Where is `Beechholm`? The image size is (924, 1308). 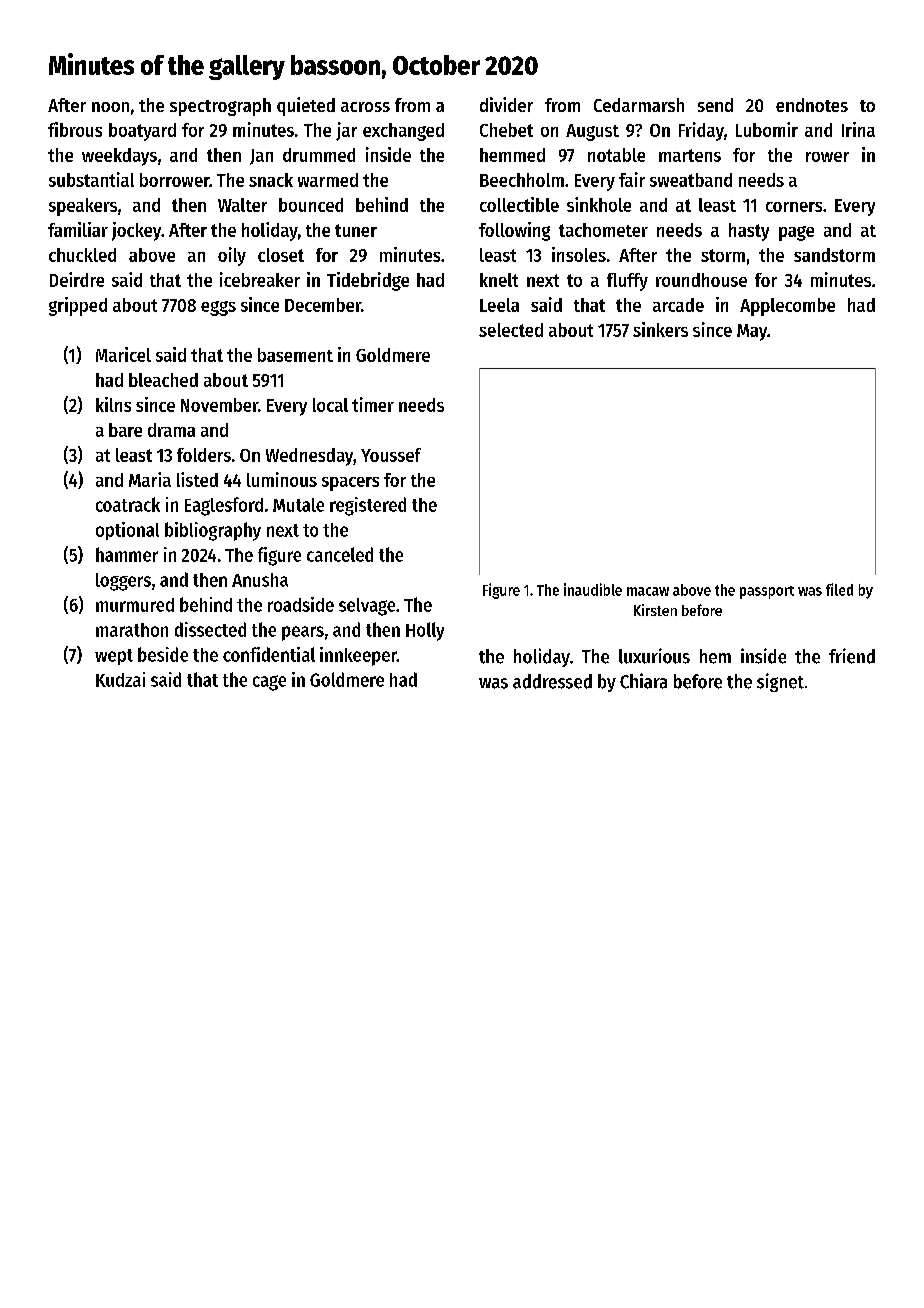
Beechholm is located at coordinates (522, 180).
